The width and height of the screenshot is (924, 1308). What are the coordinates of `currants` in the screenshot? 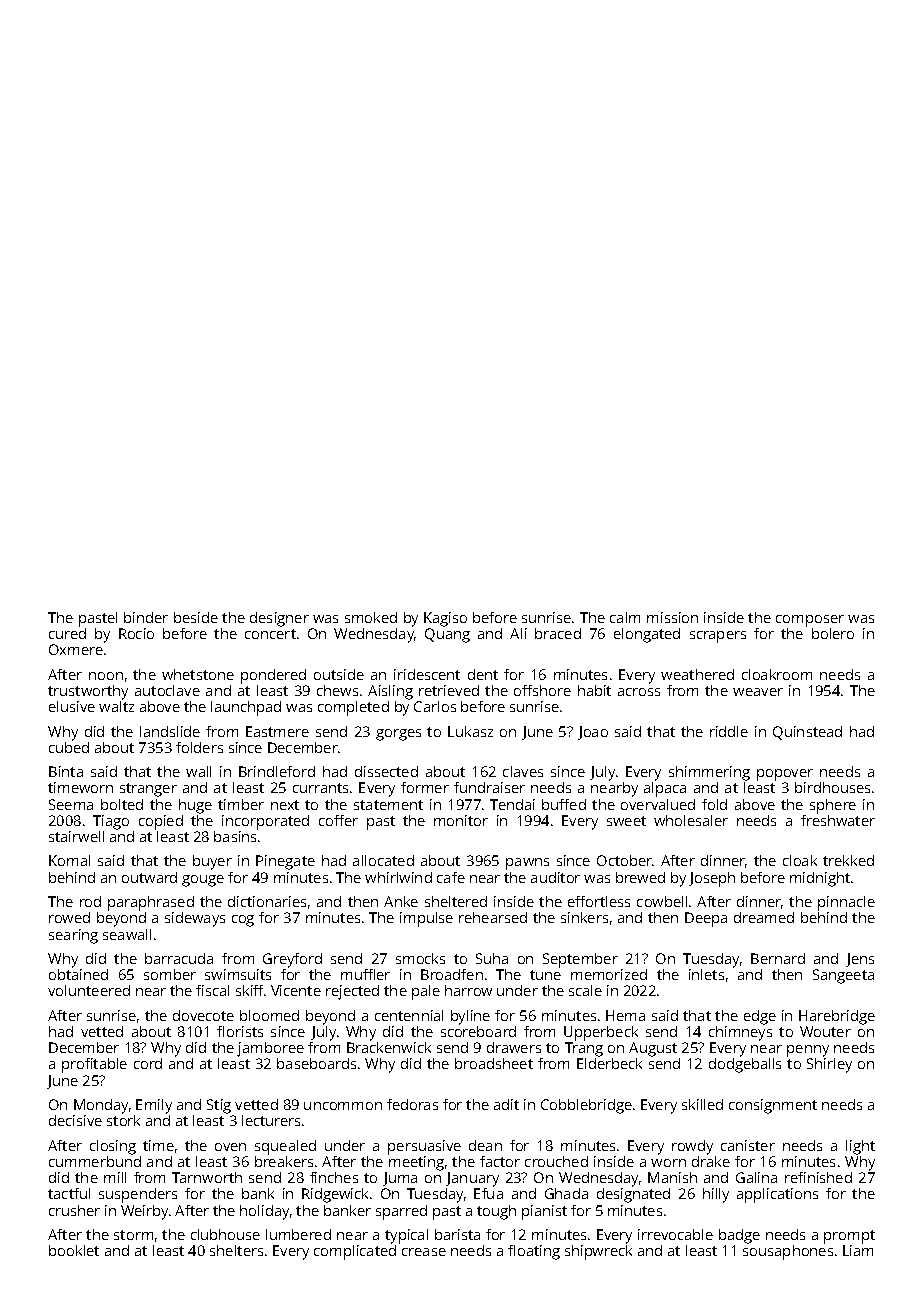 It's located at (320, 788).
